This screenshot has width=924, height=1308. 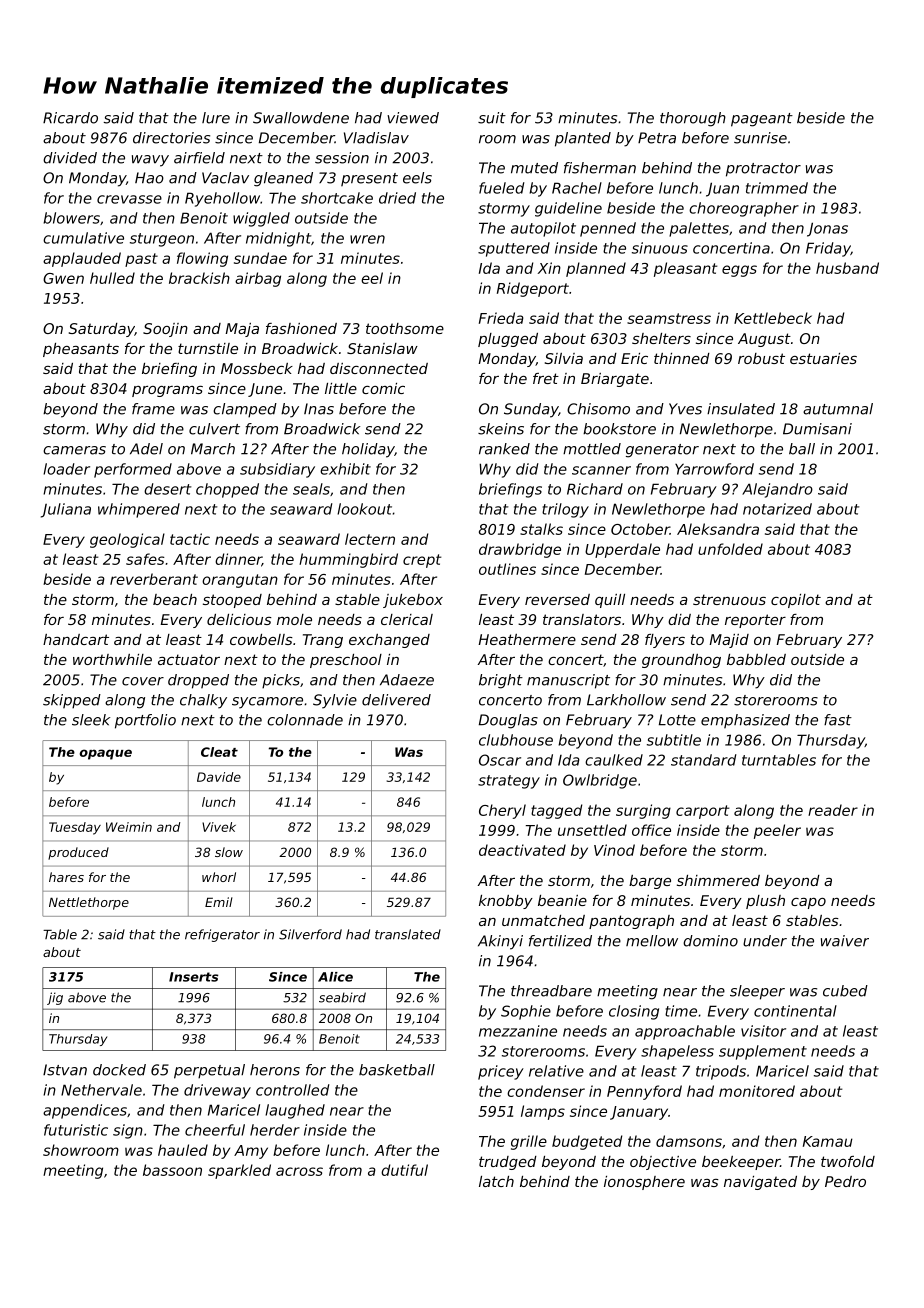 What do you see at coordinates (70, 118) in the screenshot?
I see `Ricardo` at bounding box center [70, 118].
